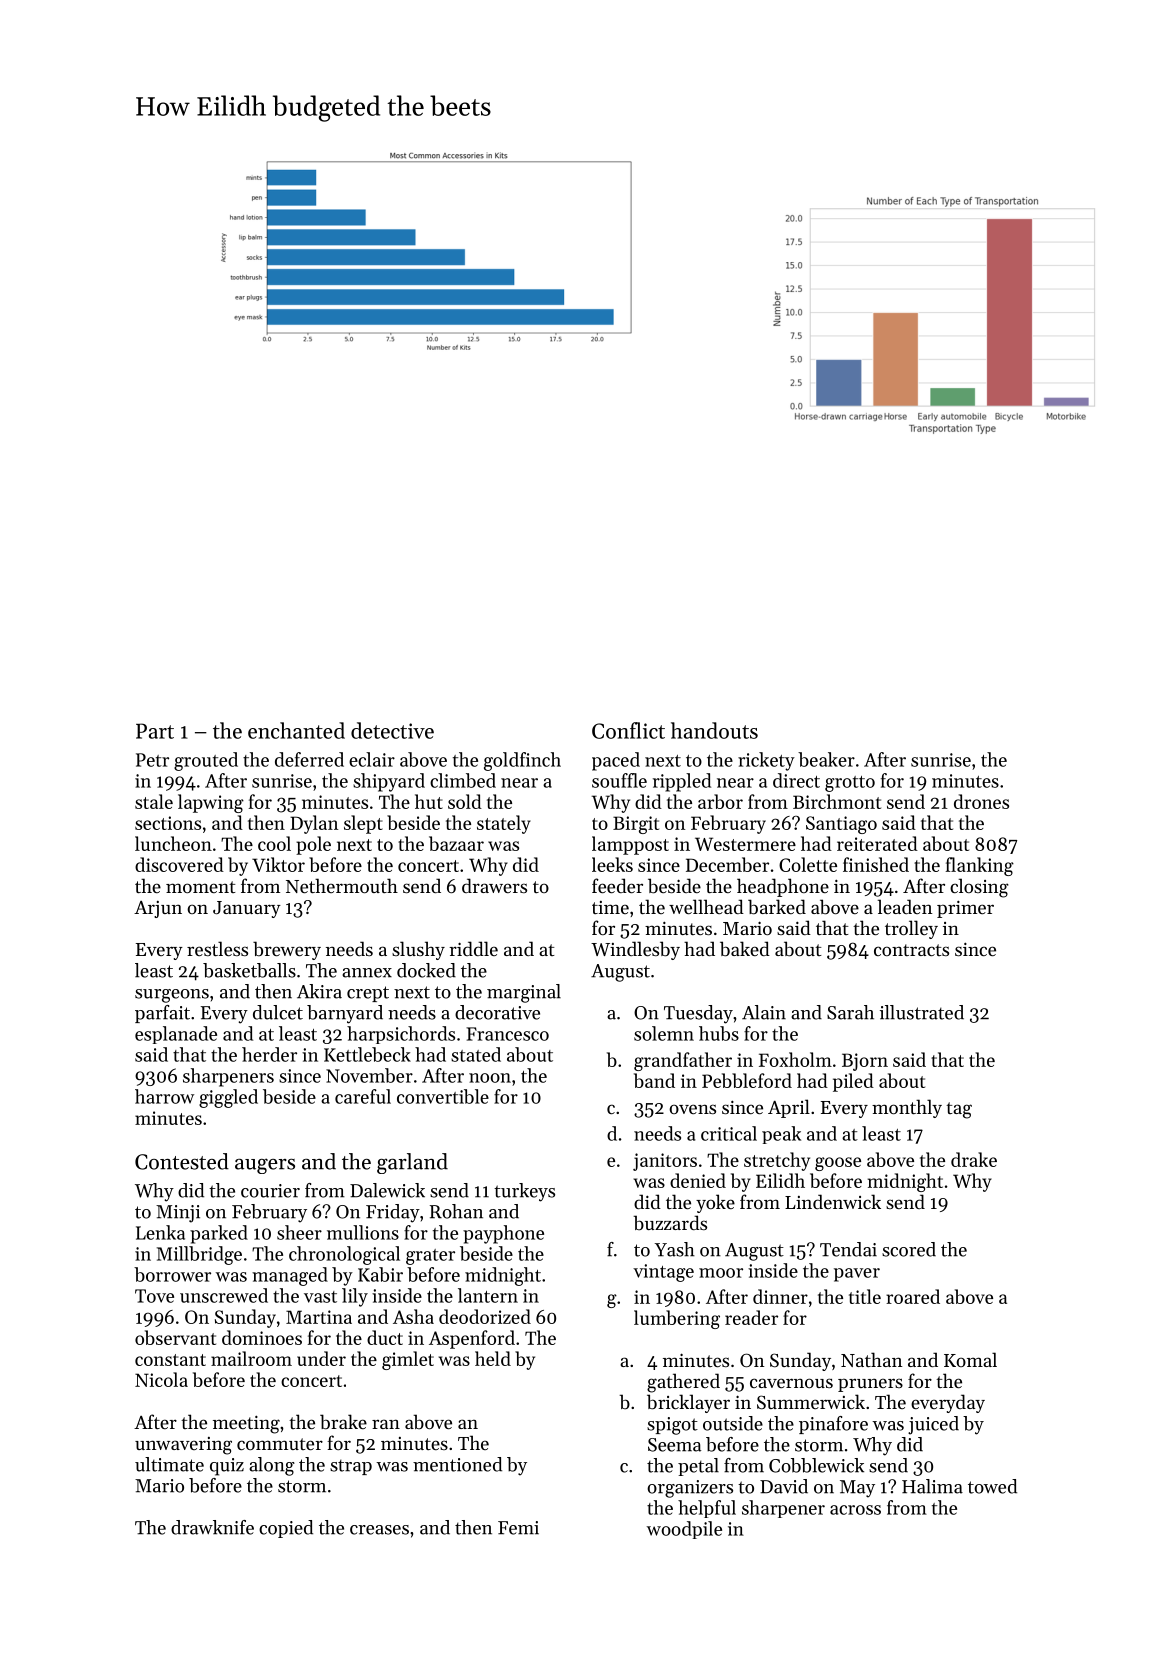  What do you see at coordinates (524, 1192) in the document?
I see `turkeys` at bounding box center [524, 1192].
